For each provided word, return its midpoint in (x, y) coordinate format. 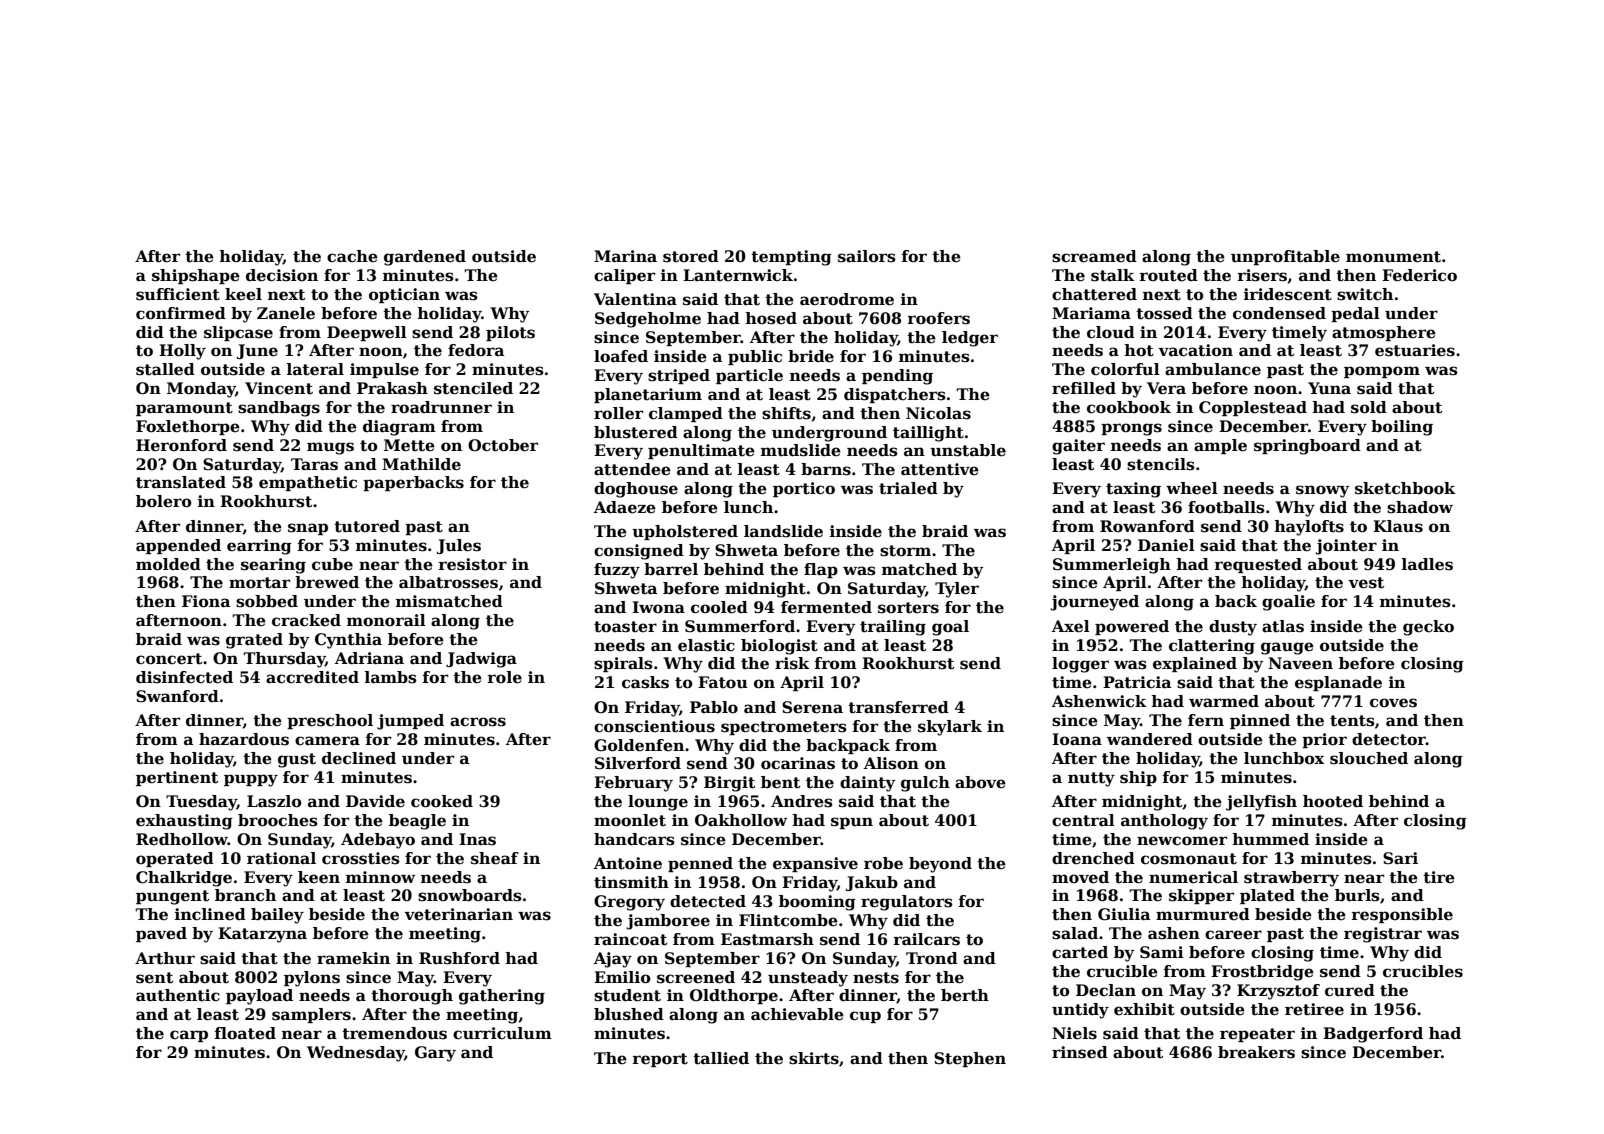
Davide (375, 801)
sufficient (178, 294)
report (660, 1060)
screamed (1094, 256)
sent (154, 978)
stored (691, 256)
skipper (1201, 896)
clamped (686, 414)
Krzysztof (1278, 992)
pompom (1382, 372)
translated (181, 482)
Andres (802, 801)
